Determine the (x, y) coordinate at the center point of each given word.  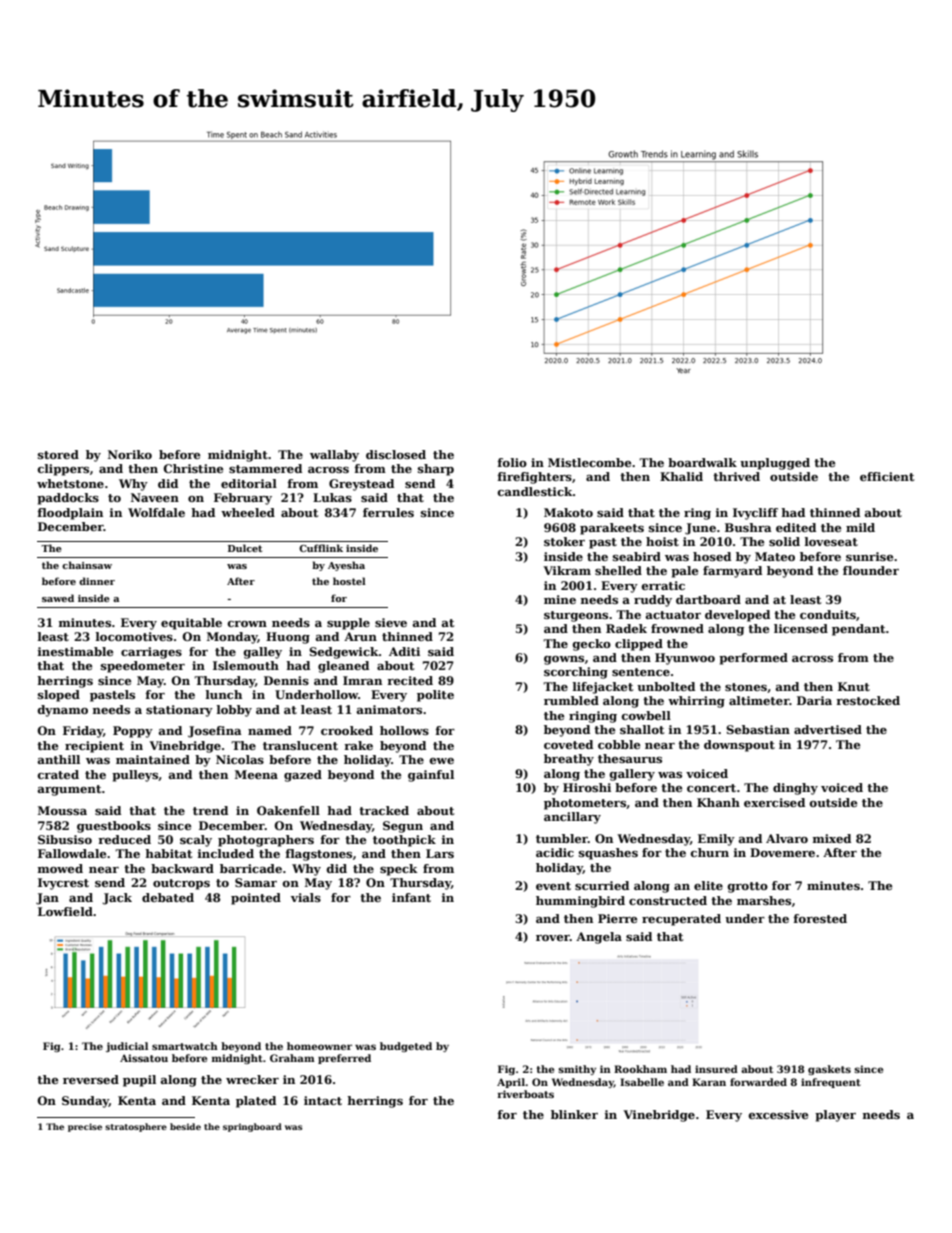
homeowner (319, 1046)
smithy (577, 1070)
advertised (828, 729)
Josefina (215, 732)
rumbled (571, 700)
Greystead (361, 485)
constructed (668, 900)
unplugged (775, 464)
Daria (814, 700)
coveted (568, 744)
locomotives (134, 636)
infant (411, 897)
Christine (193, 468)
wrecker (252, 1079)
